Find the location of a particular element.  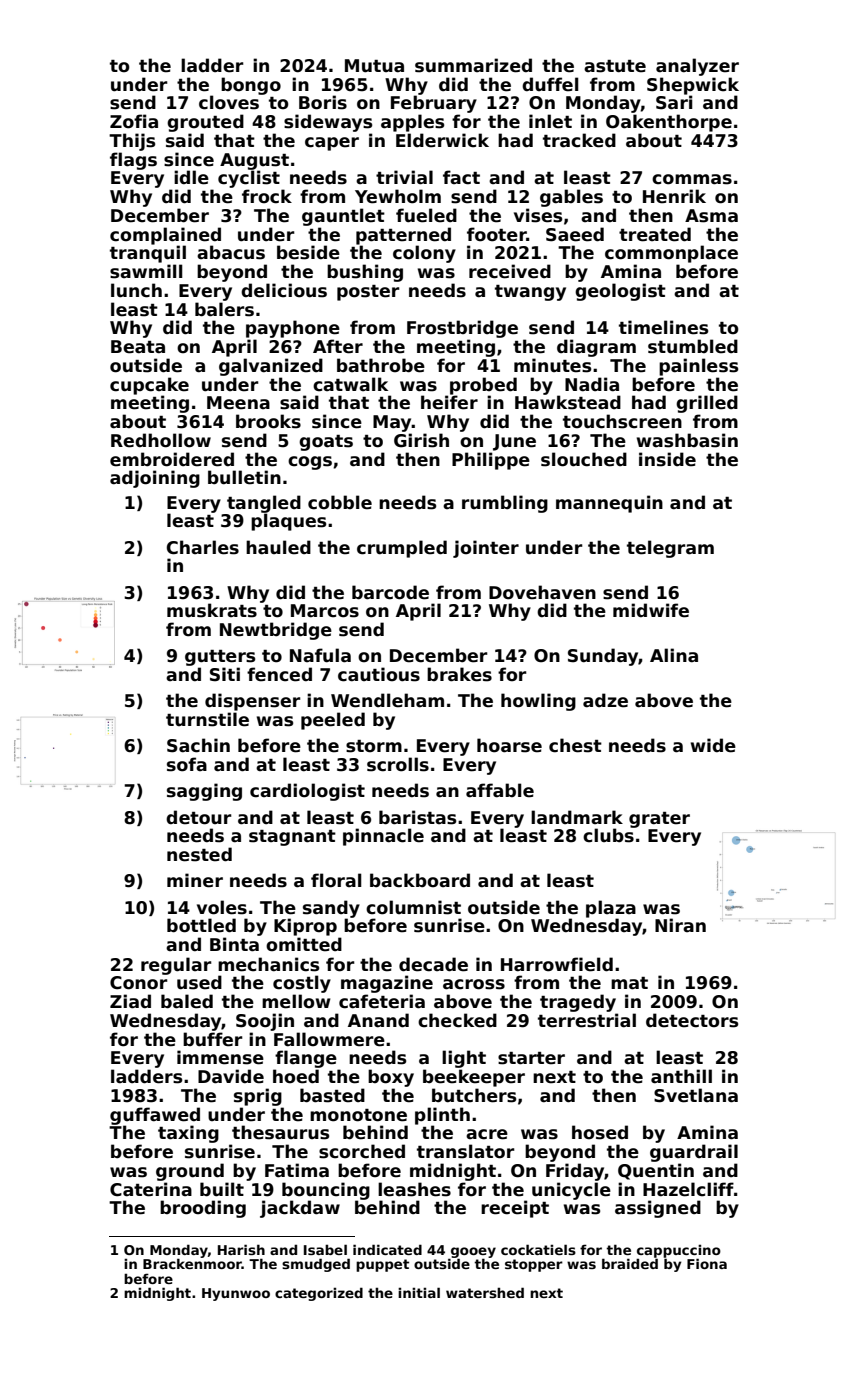

summarized is located at coordinates (473, 65).
